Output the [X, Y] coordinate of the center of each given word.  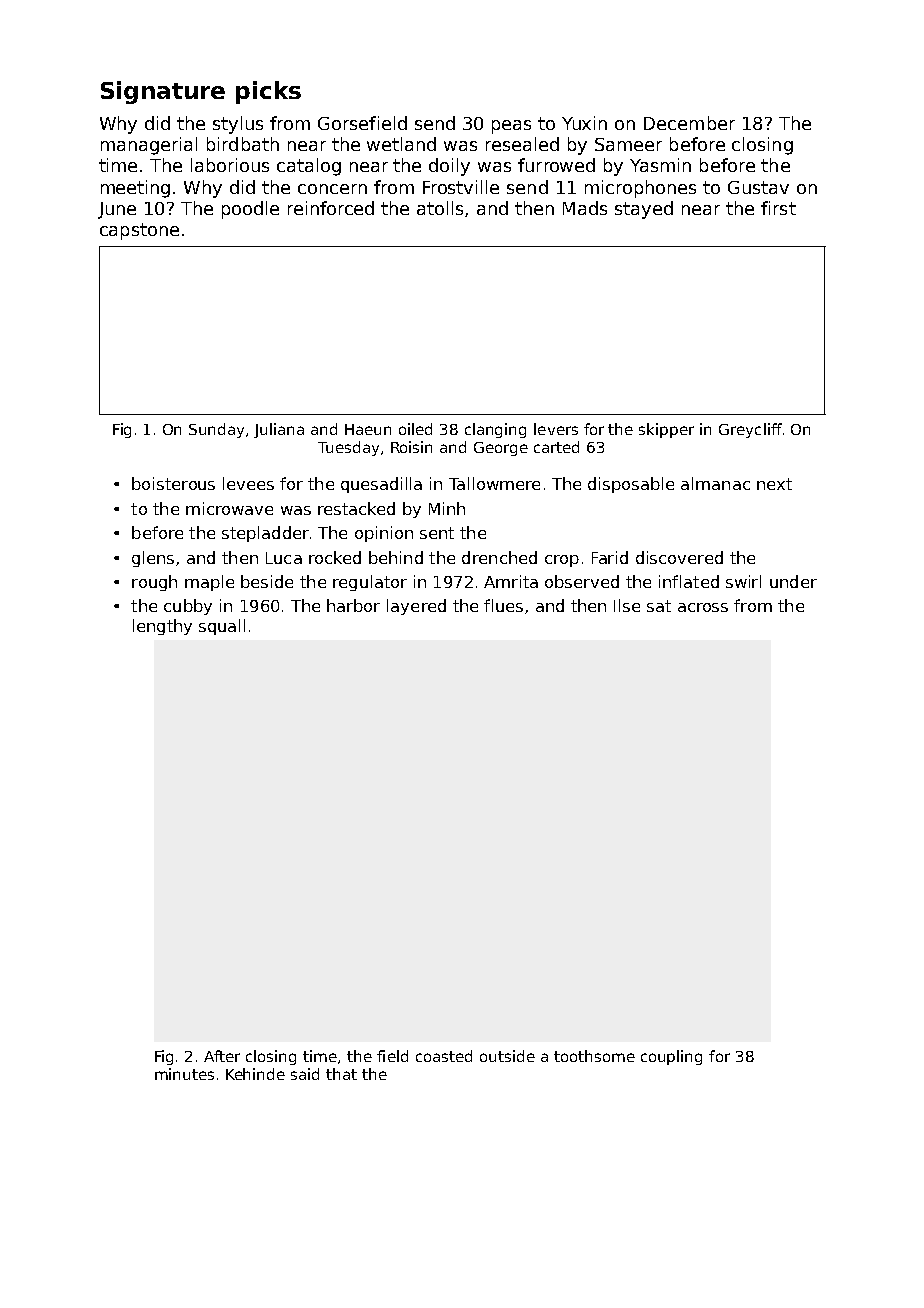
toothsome [594, 1056]
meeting [135, 189]
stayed [644, 210]
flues [503, 605]
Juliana [279, 430]
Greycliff [750, 430]
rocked [335, 557]
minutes [184, 1074]
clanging [495, 430]
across [703, 607]
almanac [715, 483]
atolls [440, 208]
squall [222, 627]
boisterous [173, 483]
